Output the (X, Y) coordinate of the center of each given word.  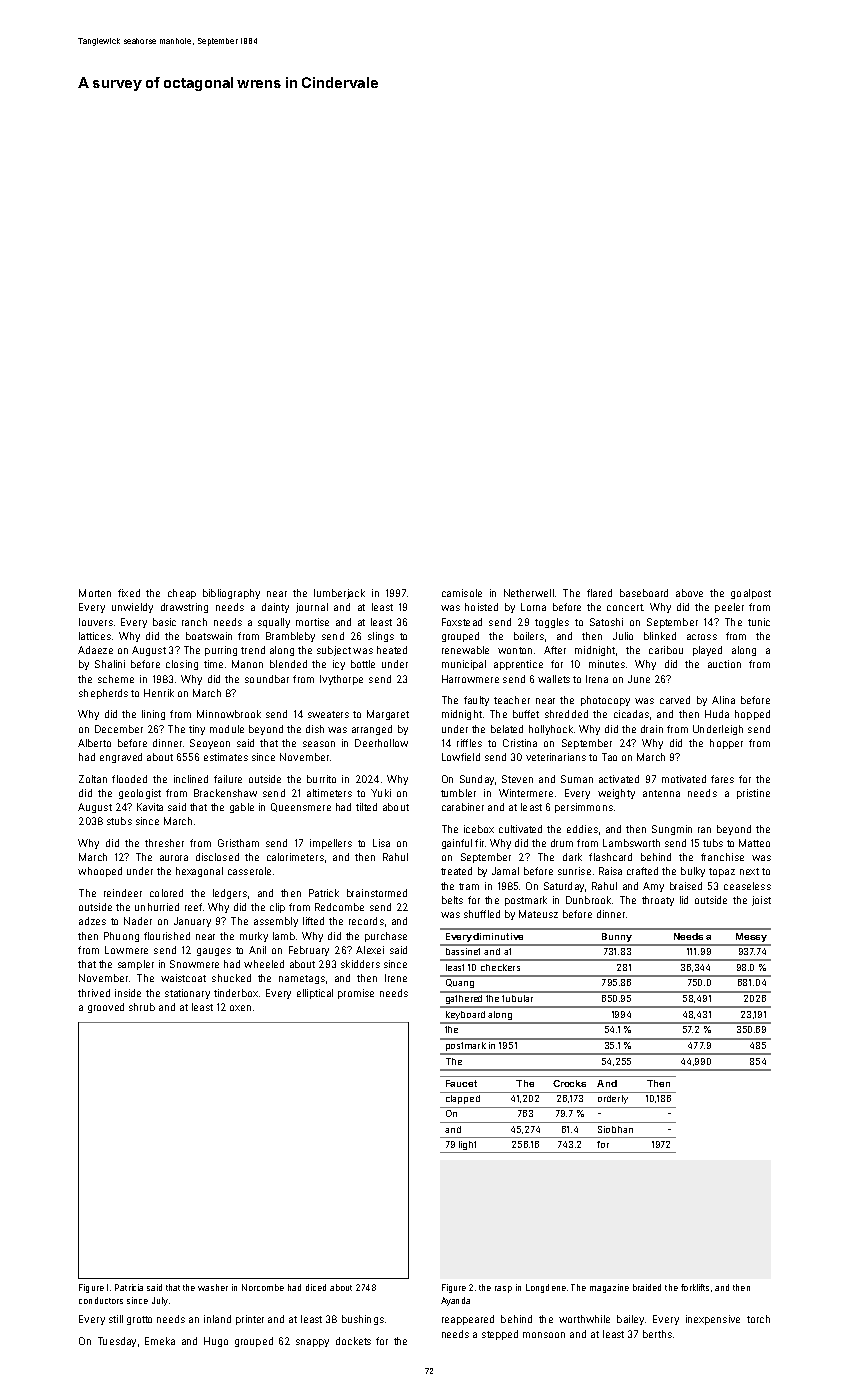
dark (572, 857)
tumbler (458, 793)
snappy (312, 1343)
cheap (182, 594)
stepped (500, 1335)
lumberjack (339, 594)
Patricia (129, 1287)
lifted (313, 921)
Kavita (150, 807)
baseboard (644, 593)
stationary (187, 994)
